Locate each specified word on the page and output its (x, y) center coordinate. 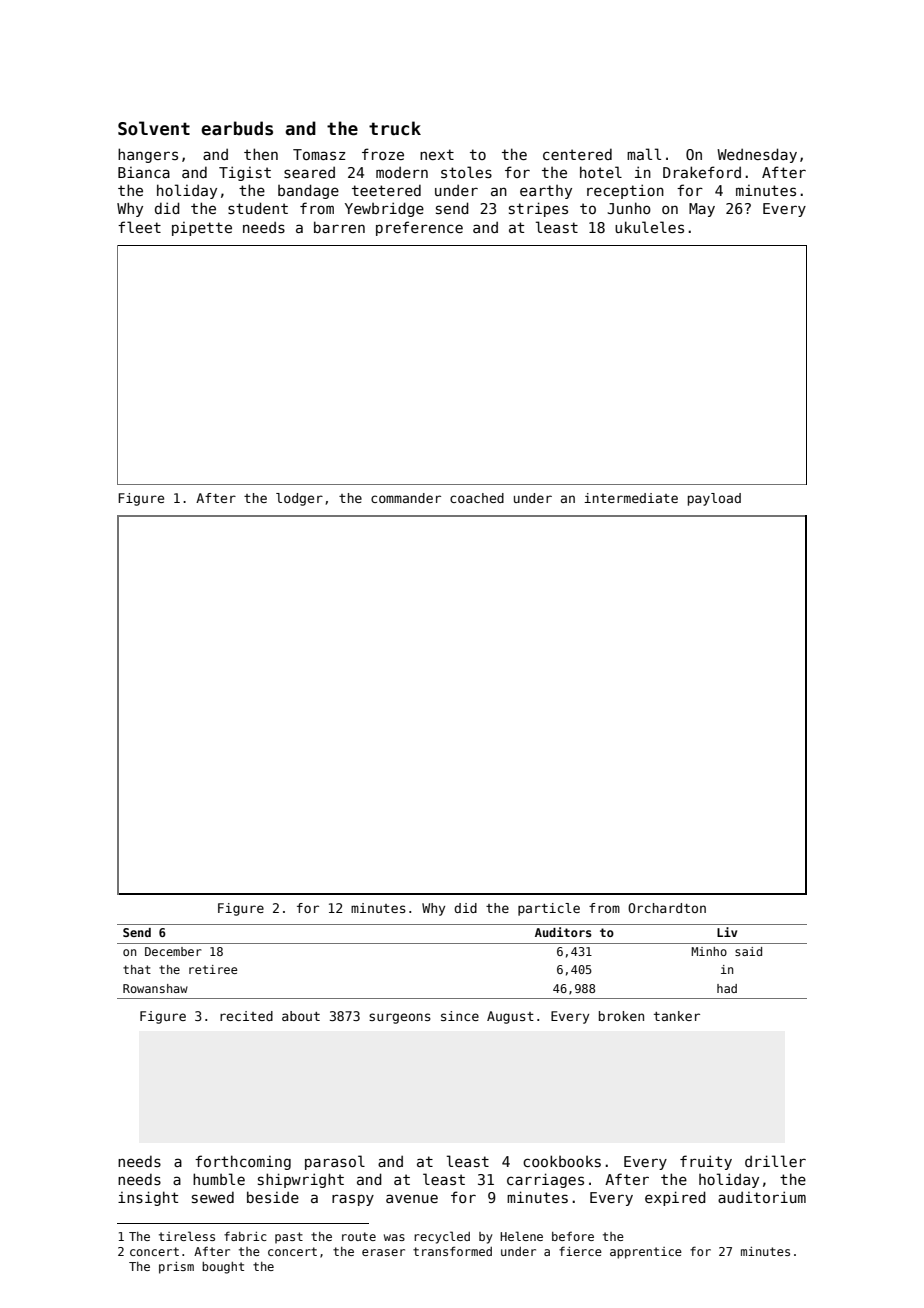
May (702, 210)
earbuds (237, 128)
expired (675, 1198)
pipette (202, 229)
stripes (538, 209)
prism (176, 1268)
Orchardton (667, 908)
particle (549, 909)
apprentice (646, 1253)
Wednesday (757, 155)
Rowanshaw (155, 988)
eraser (383, 1252)
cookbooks (562, 1161)
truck (395, 128)
